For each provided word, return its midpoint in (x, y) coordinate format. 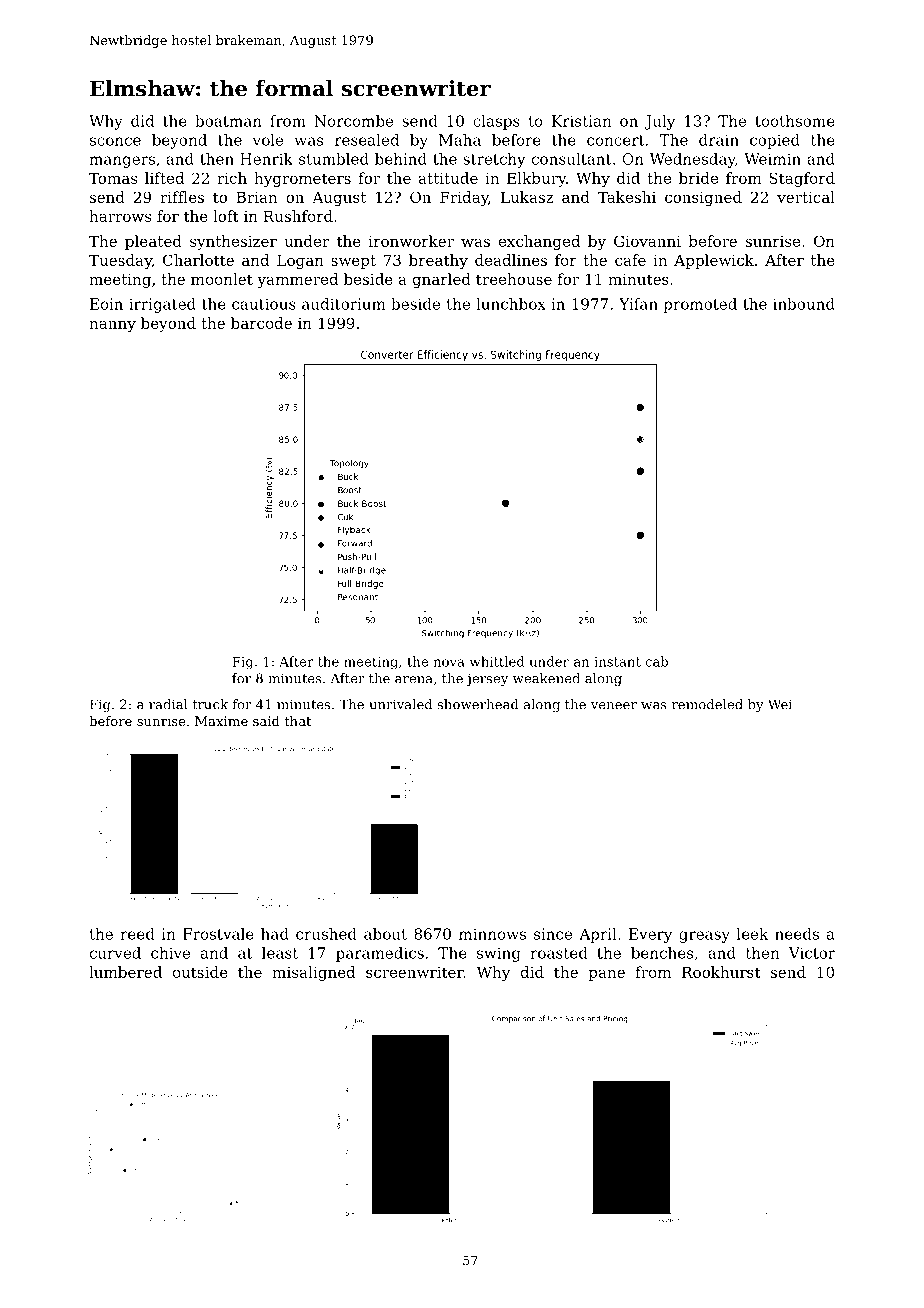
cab (656, 661)
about (385, 934)
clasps (496, 122)
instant (617, 662)
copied (775, 141)
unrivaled (400, 704)
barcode (261, 323)
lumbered (125, 972)
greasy (704, 937)
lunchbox (511, 304)
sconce (115, 141)
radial (168, 704)
